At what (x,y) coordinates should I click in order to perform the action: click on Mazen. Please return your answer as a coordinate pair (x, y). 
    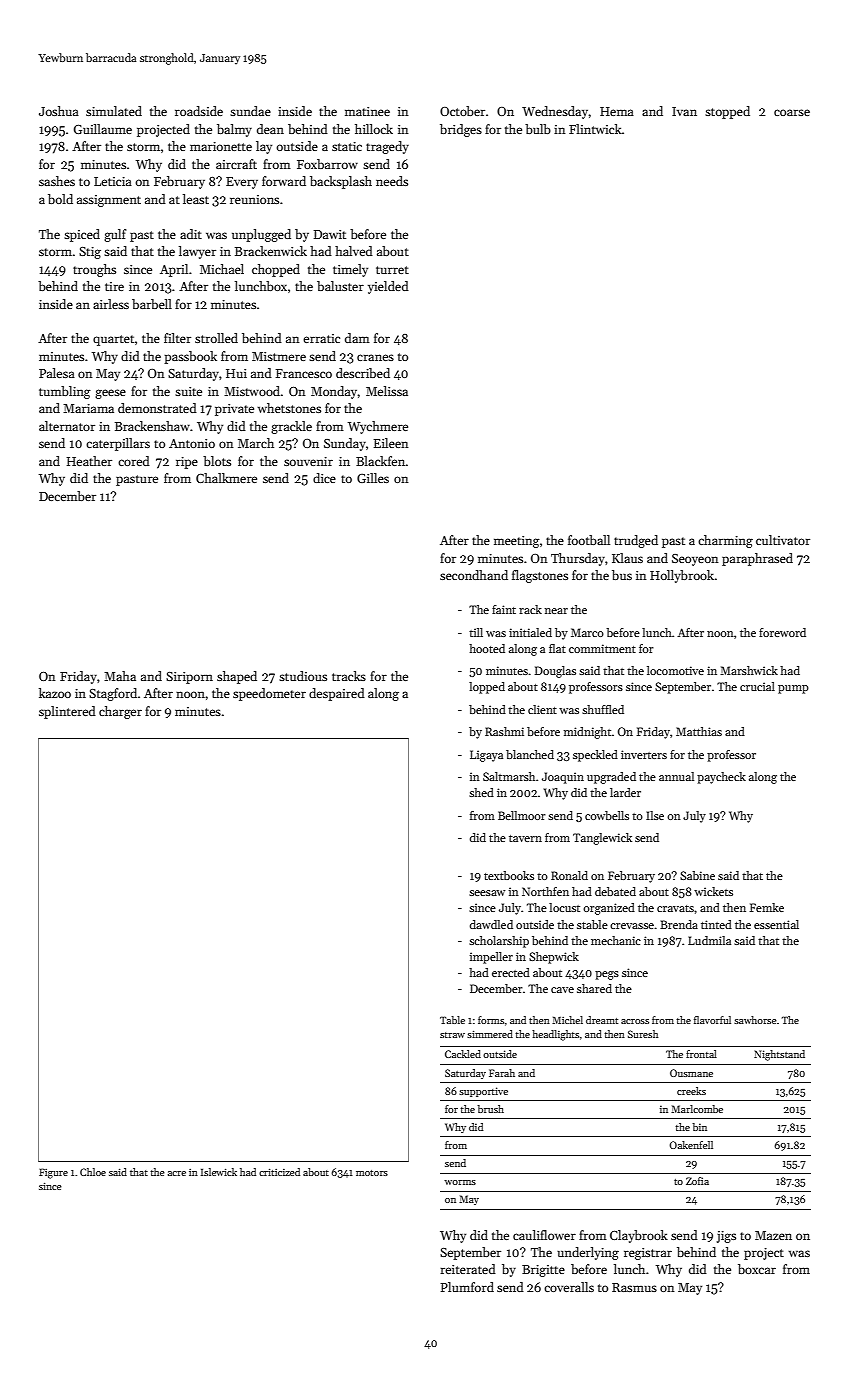
    Looking at the image, I should click on (773, 1235).
